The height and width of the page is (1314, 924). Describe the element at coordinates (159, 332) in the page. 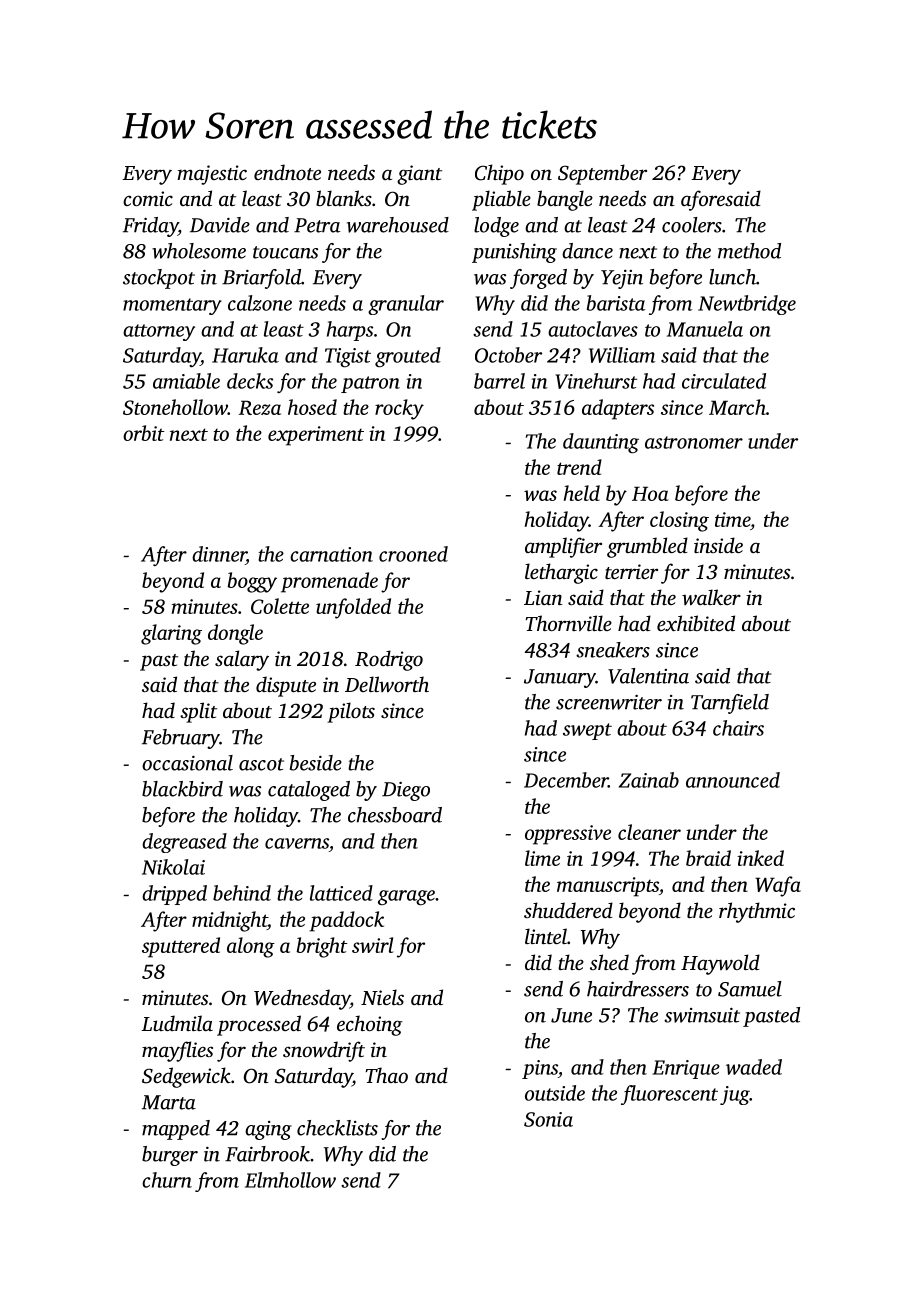

I see `attorney` at that location.
